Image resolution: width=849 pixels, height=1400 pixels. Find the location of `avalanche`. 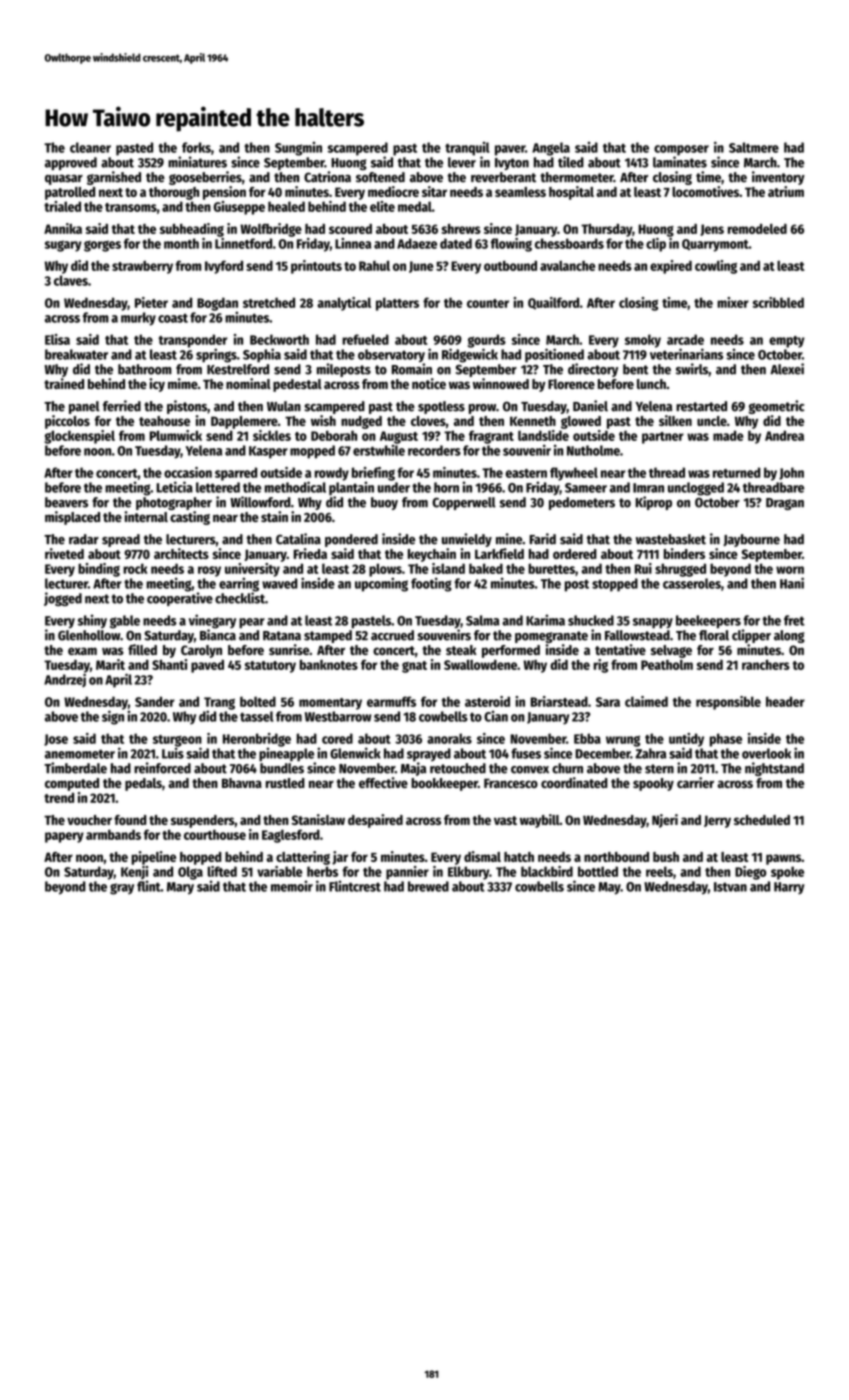

avalanche is located at coordinates (567, 266).
